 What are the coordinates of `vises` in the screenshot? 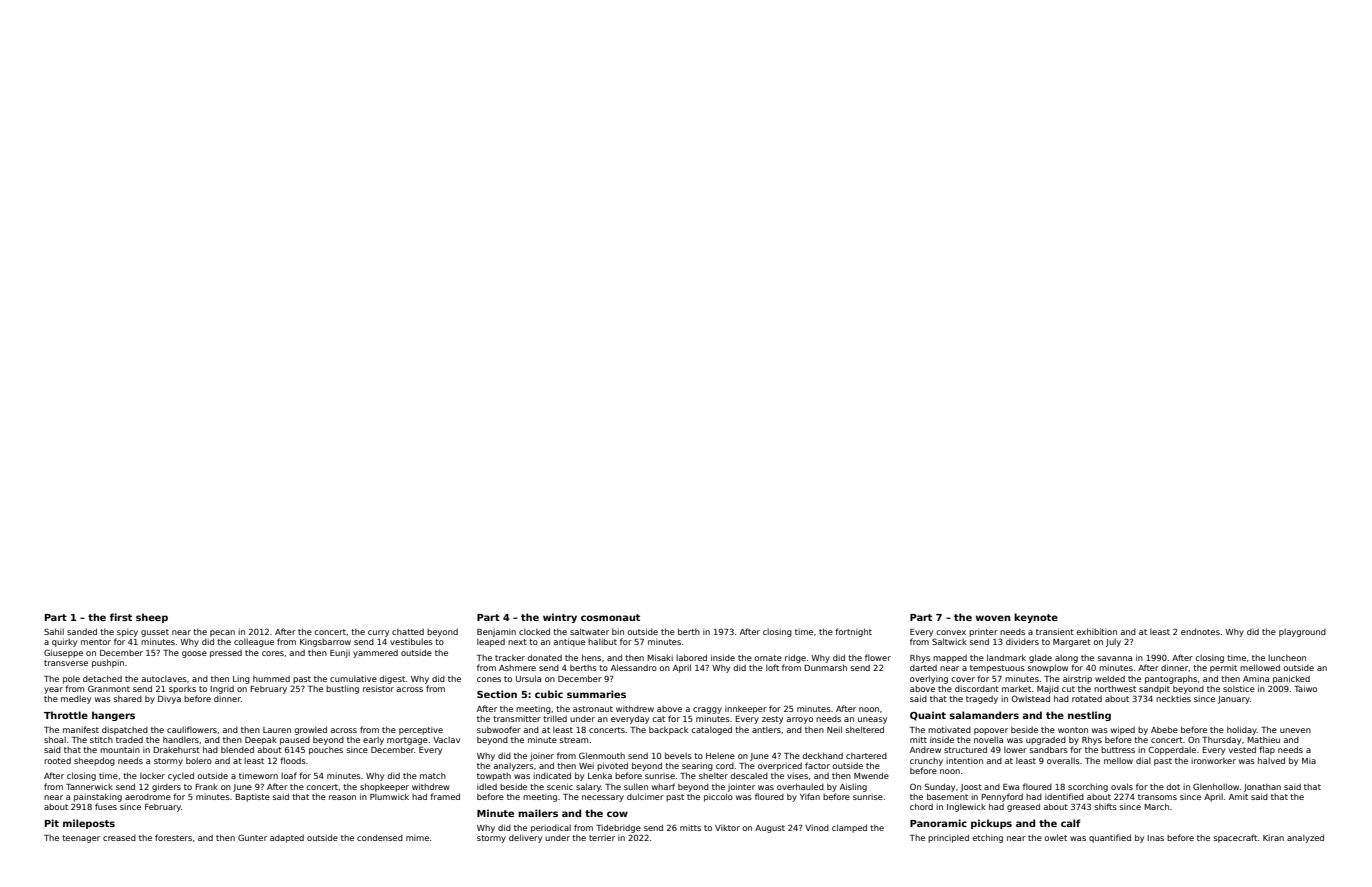 It's located at (797, 776).
